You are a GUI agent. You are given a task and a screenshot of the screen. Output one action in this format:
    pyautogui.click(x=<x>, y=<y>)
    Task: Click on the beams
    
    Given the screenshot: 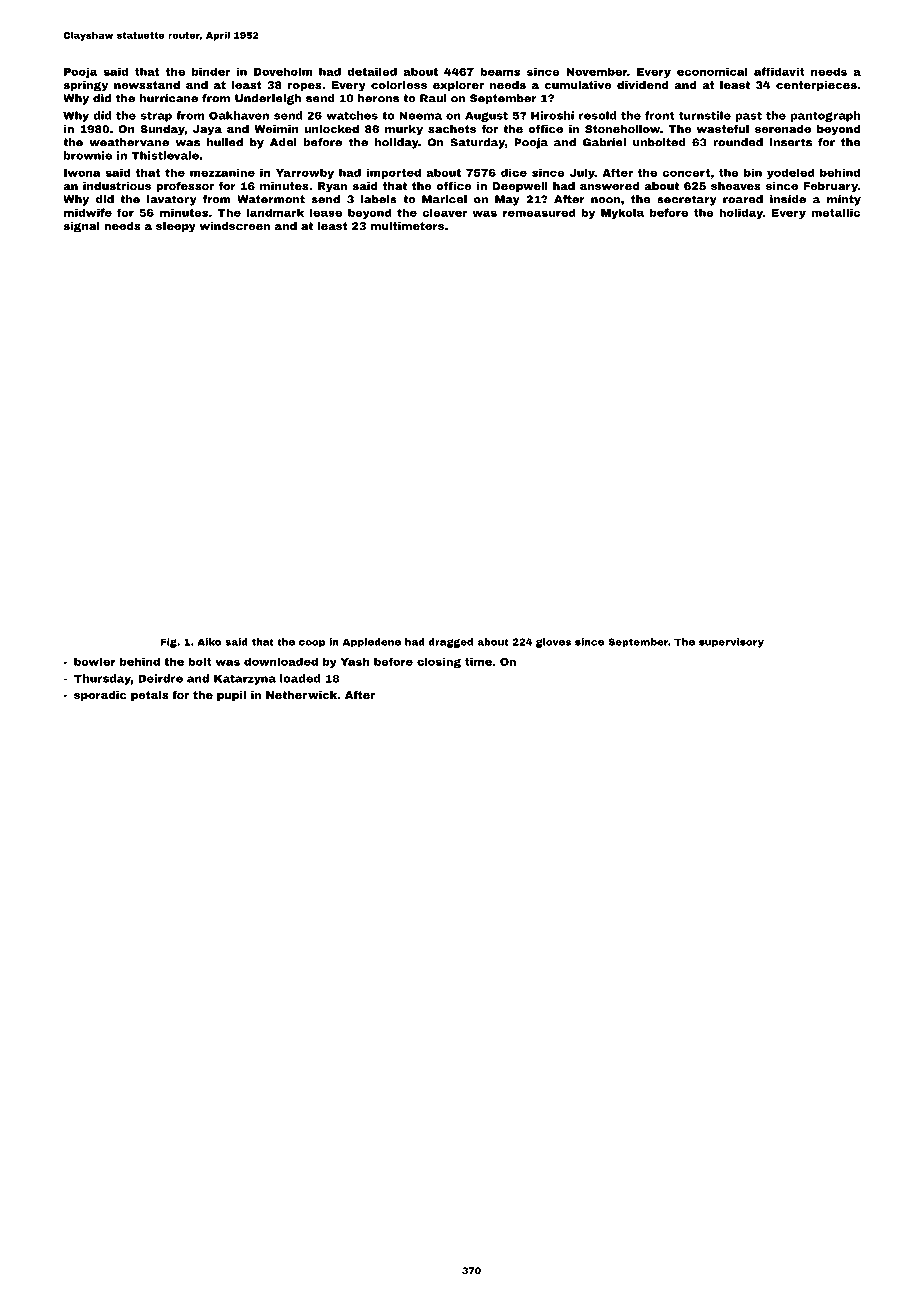 What is the action you would take?
    pyautogui.click(x=500, y=71)
